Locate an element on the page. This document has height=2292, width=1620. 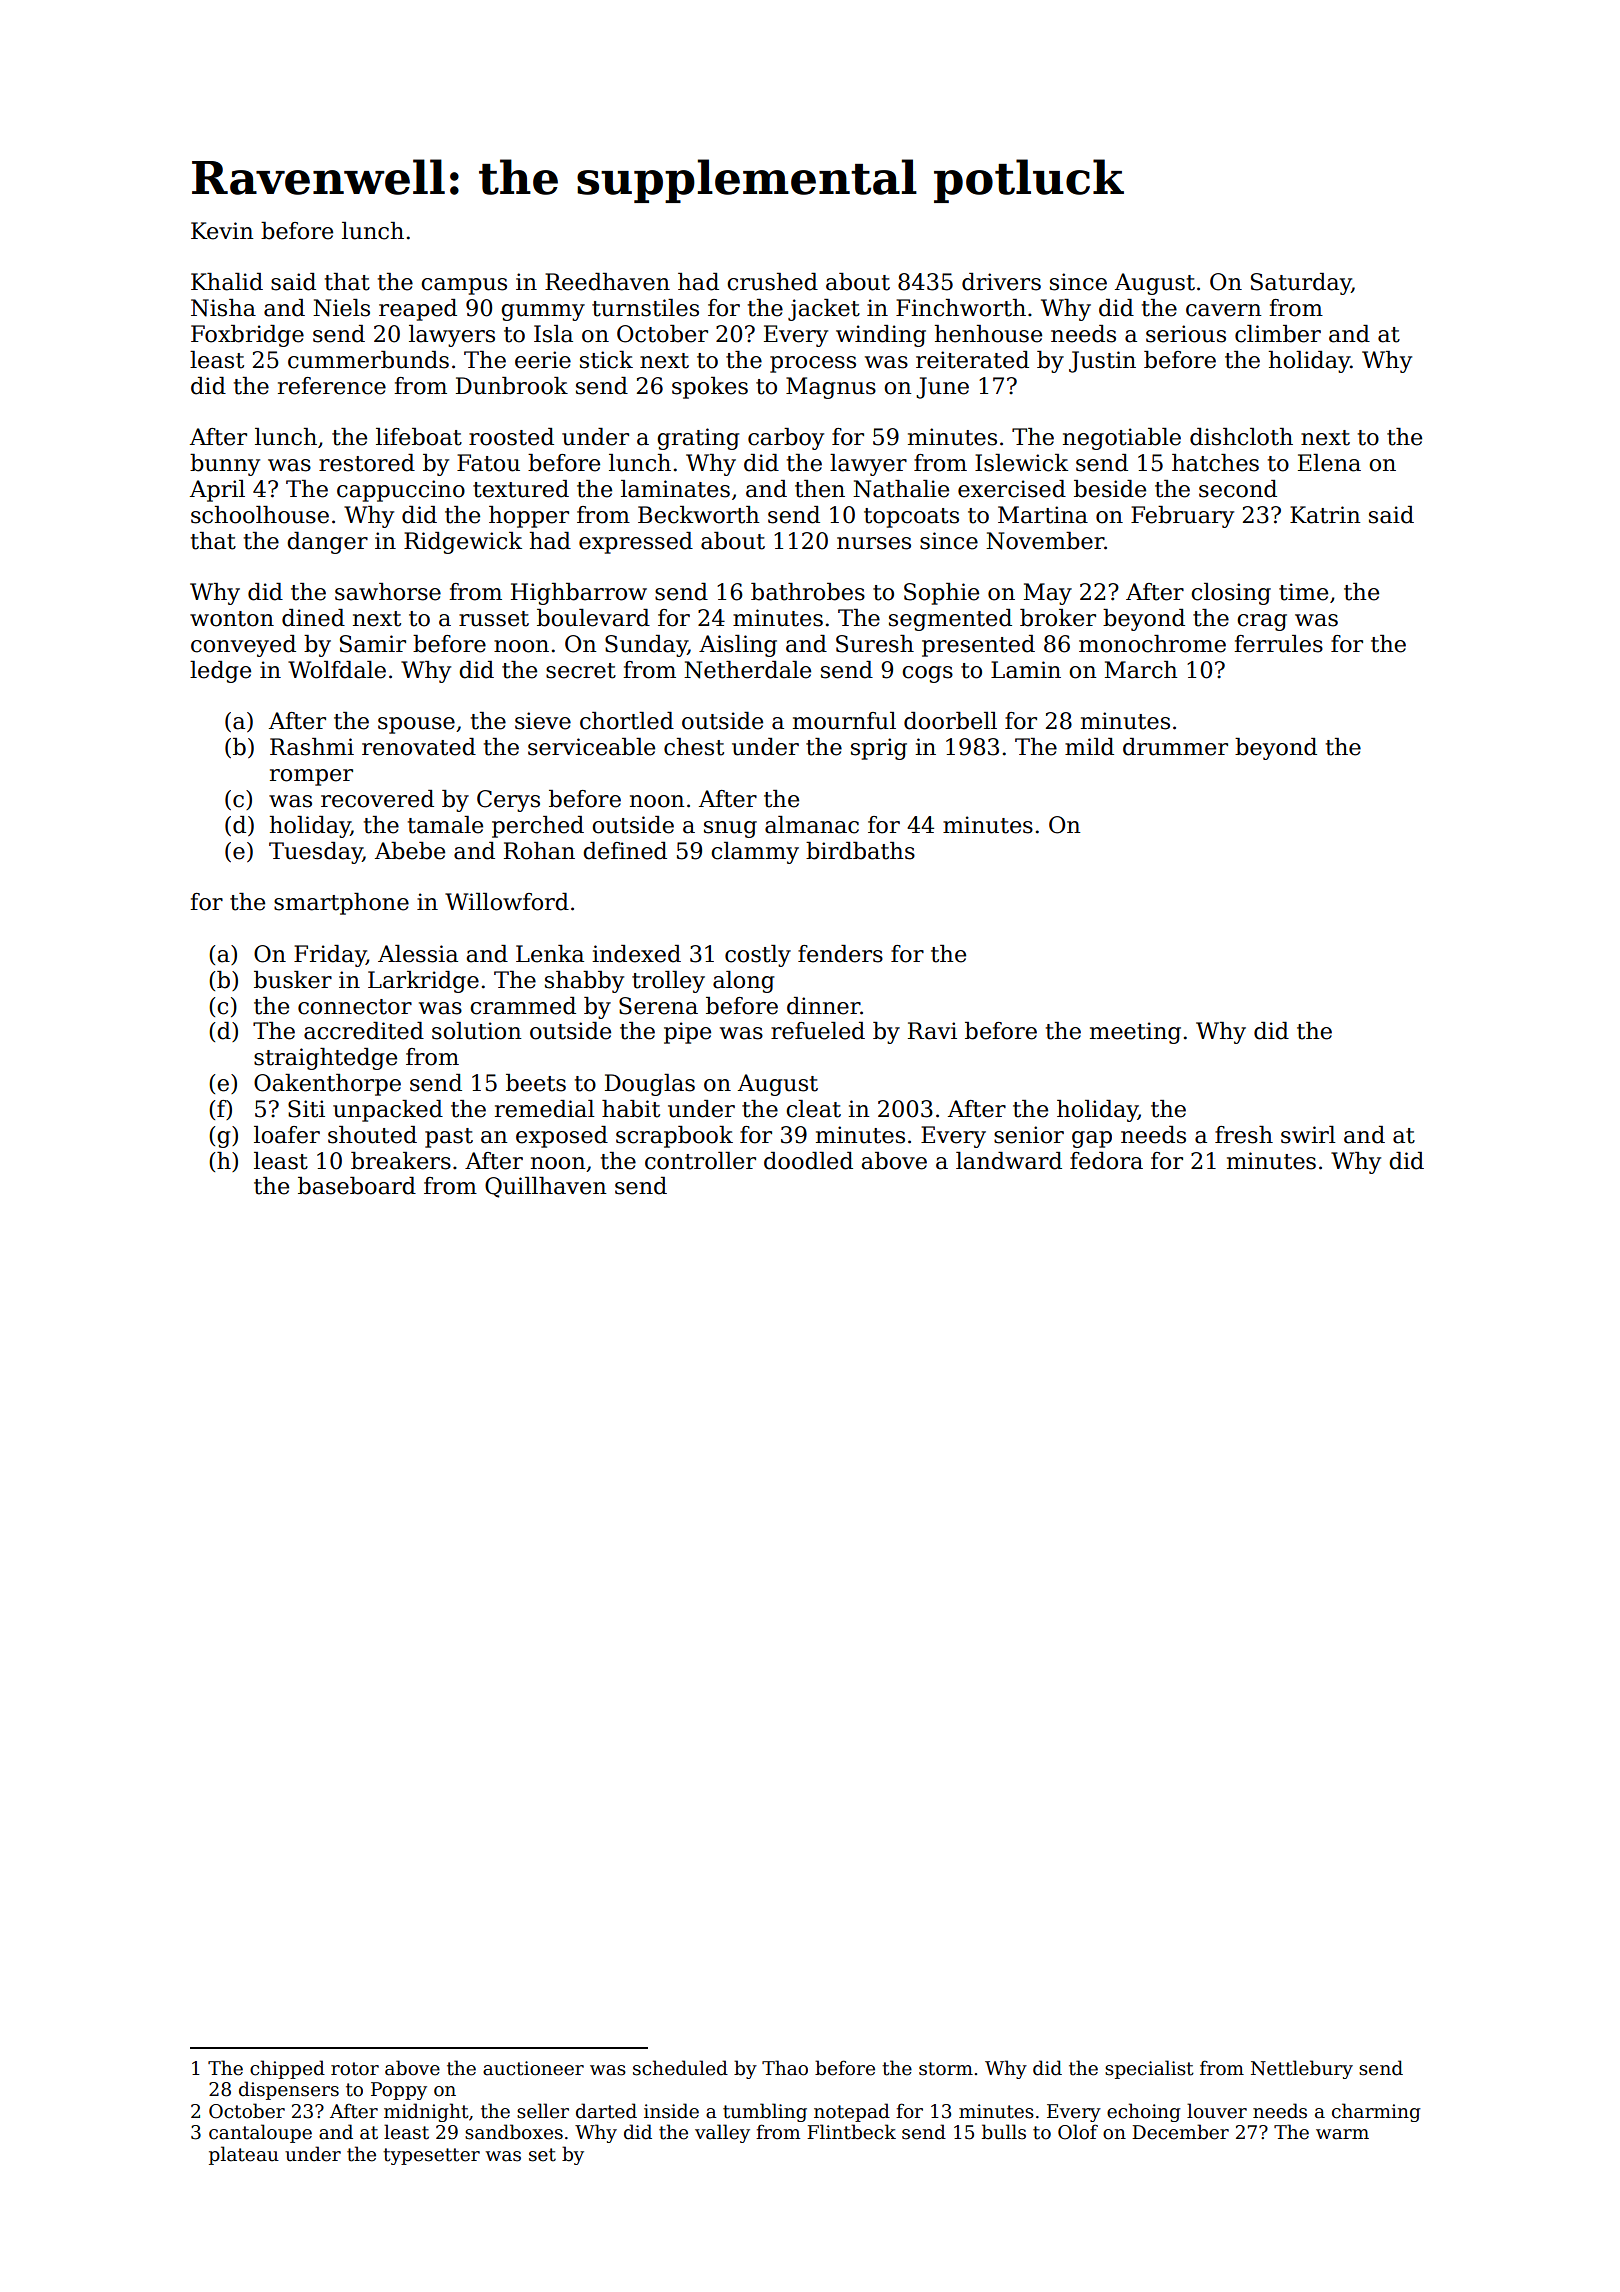
darted is located at coordinates (606, 2111).
